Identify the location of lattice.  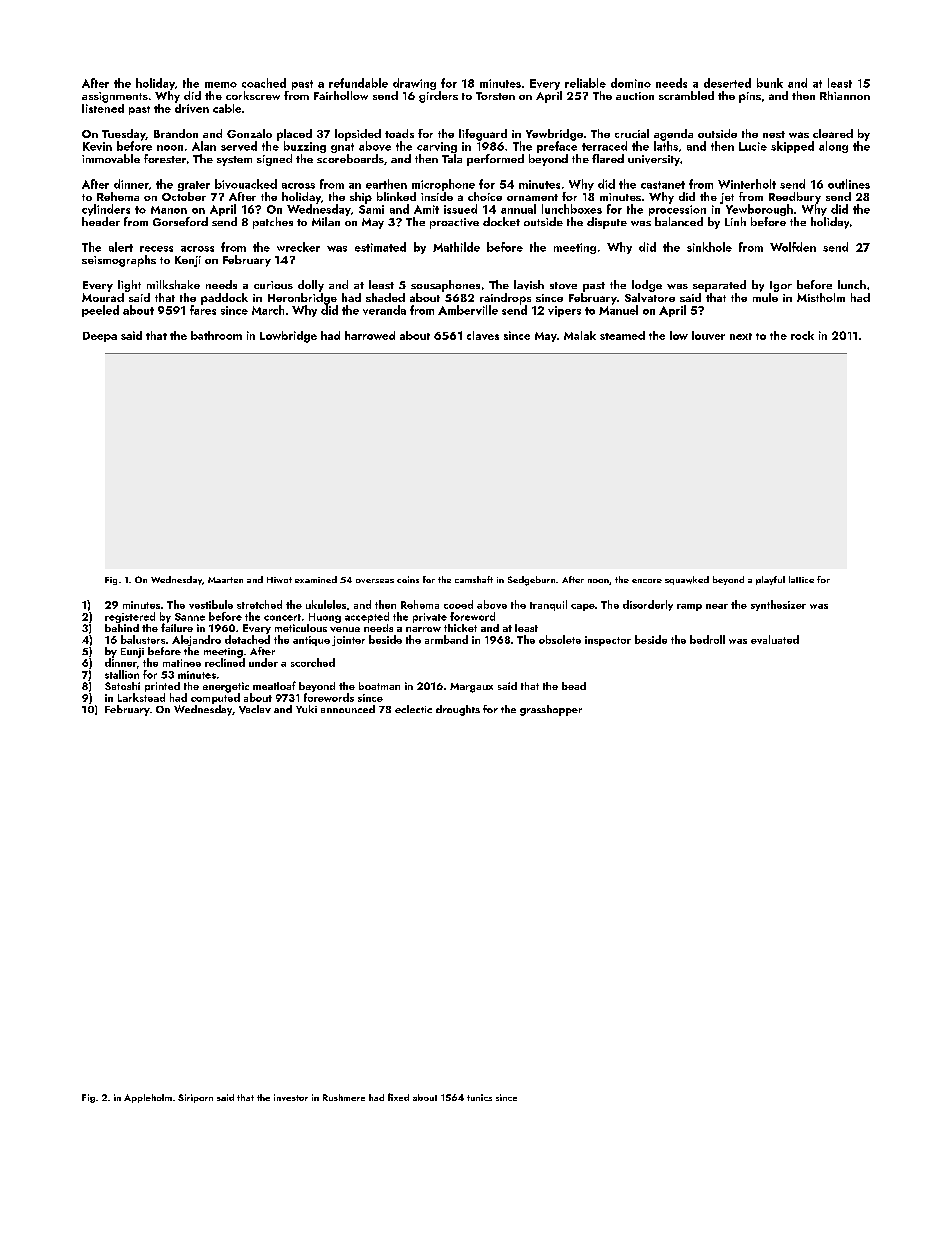
(801, 579).
